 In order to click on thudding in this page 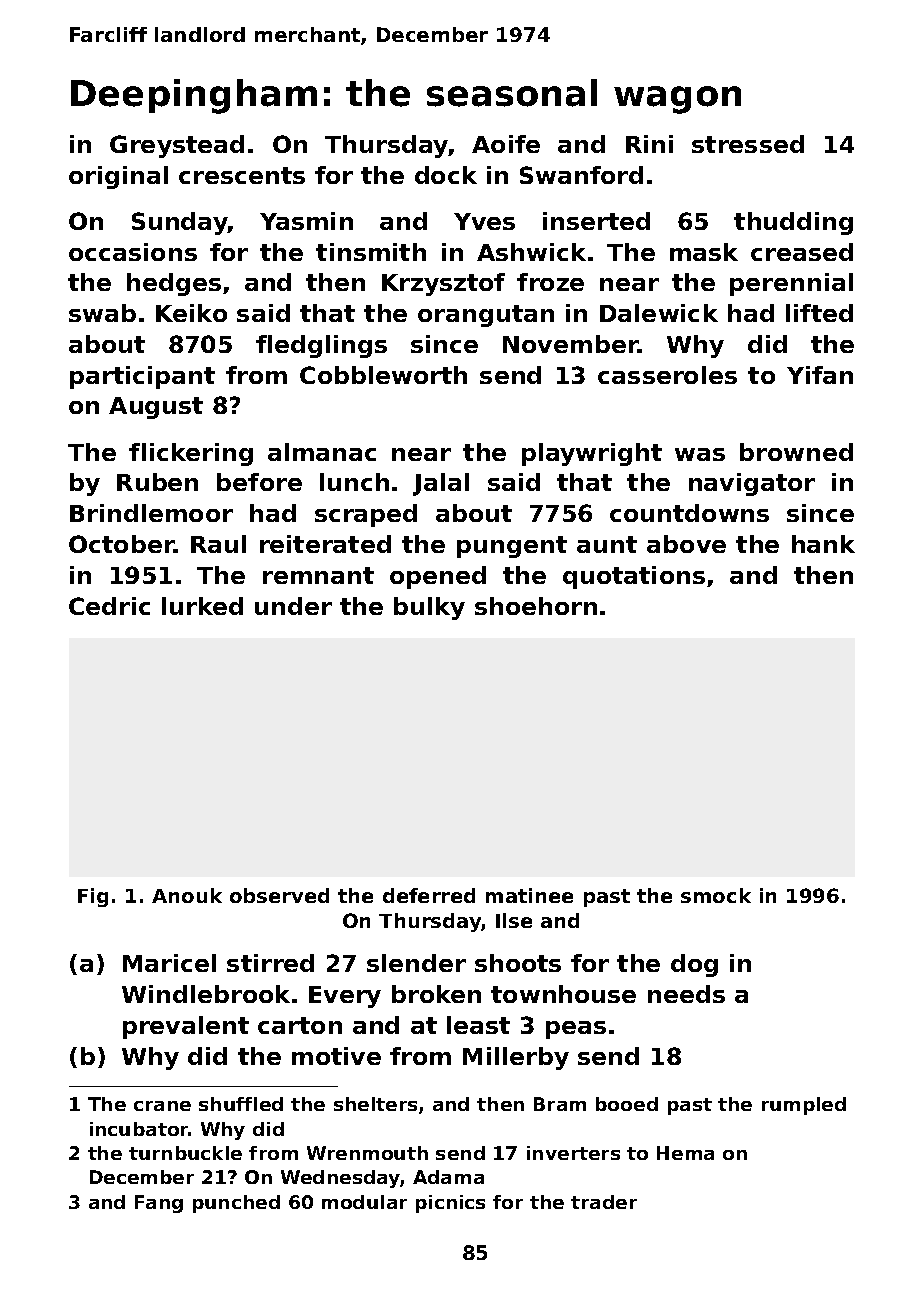, I will do `click(793, 223)`.
